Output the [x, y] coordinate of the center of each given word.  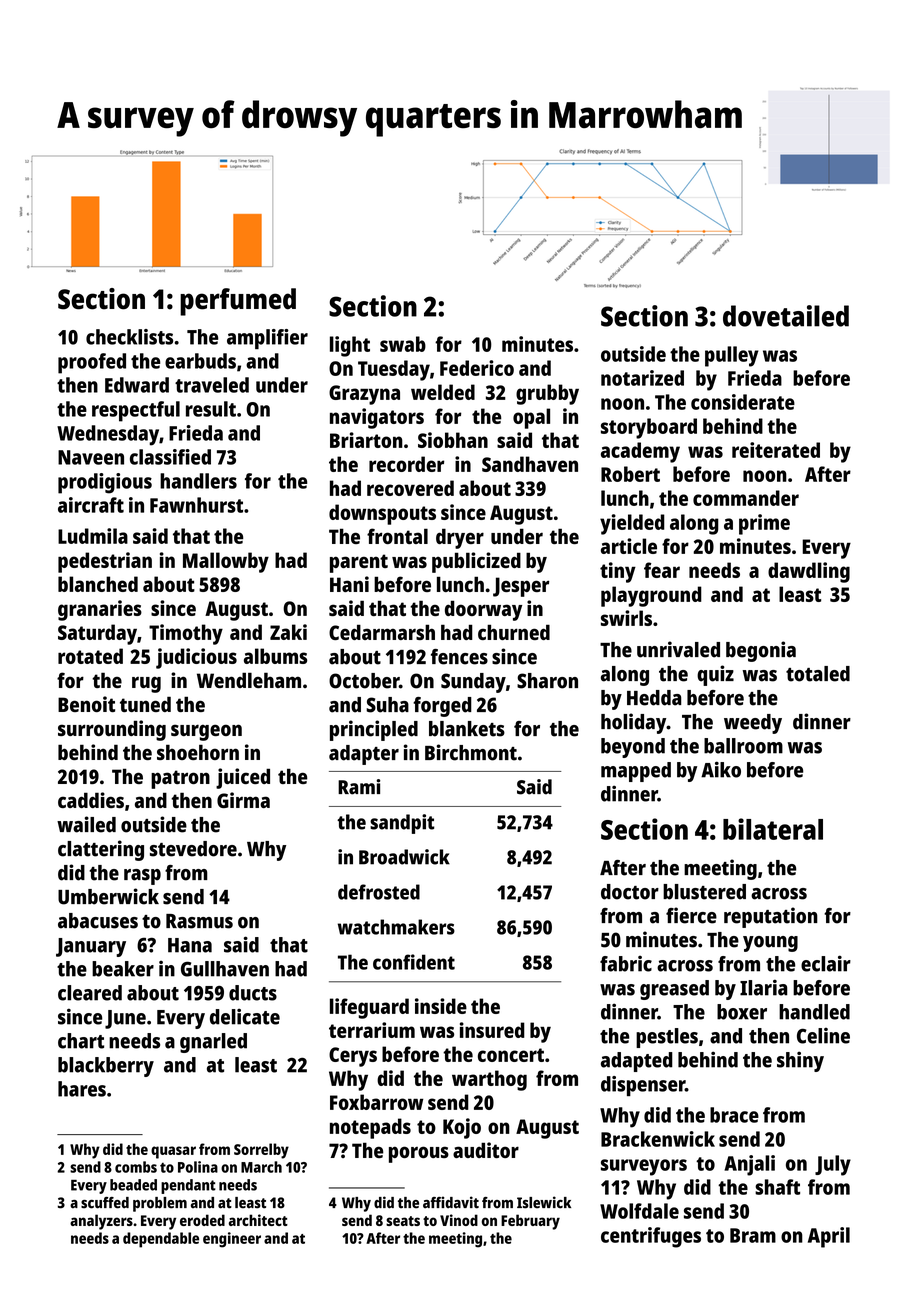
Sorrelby [261, 1151]
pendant [188, 1186]
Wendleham [249, 680]
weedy [753, 724]
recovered [410, 488]
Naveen [91, 457]
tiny [618, 572]
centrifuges [651, 1237]
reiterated [776, 450]
